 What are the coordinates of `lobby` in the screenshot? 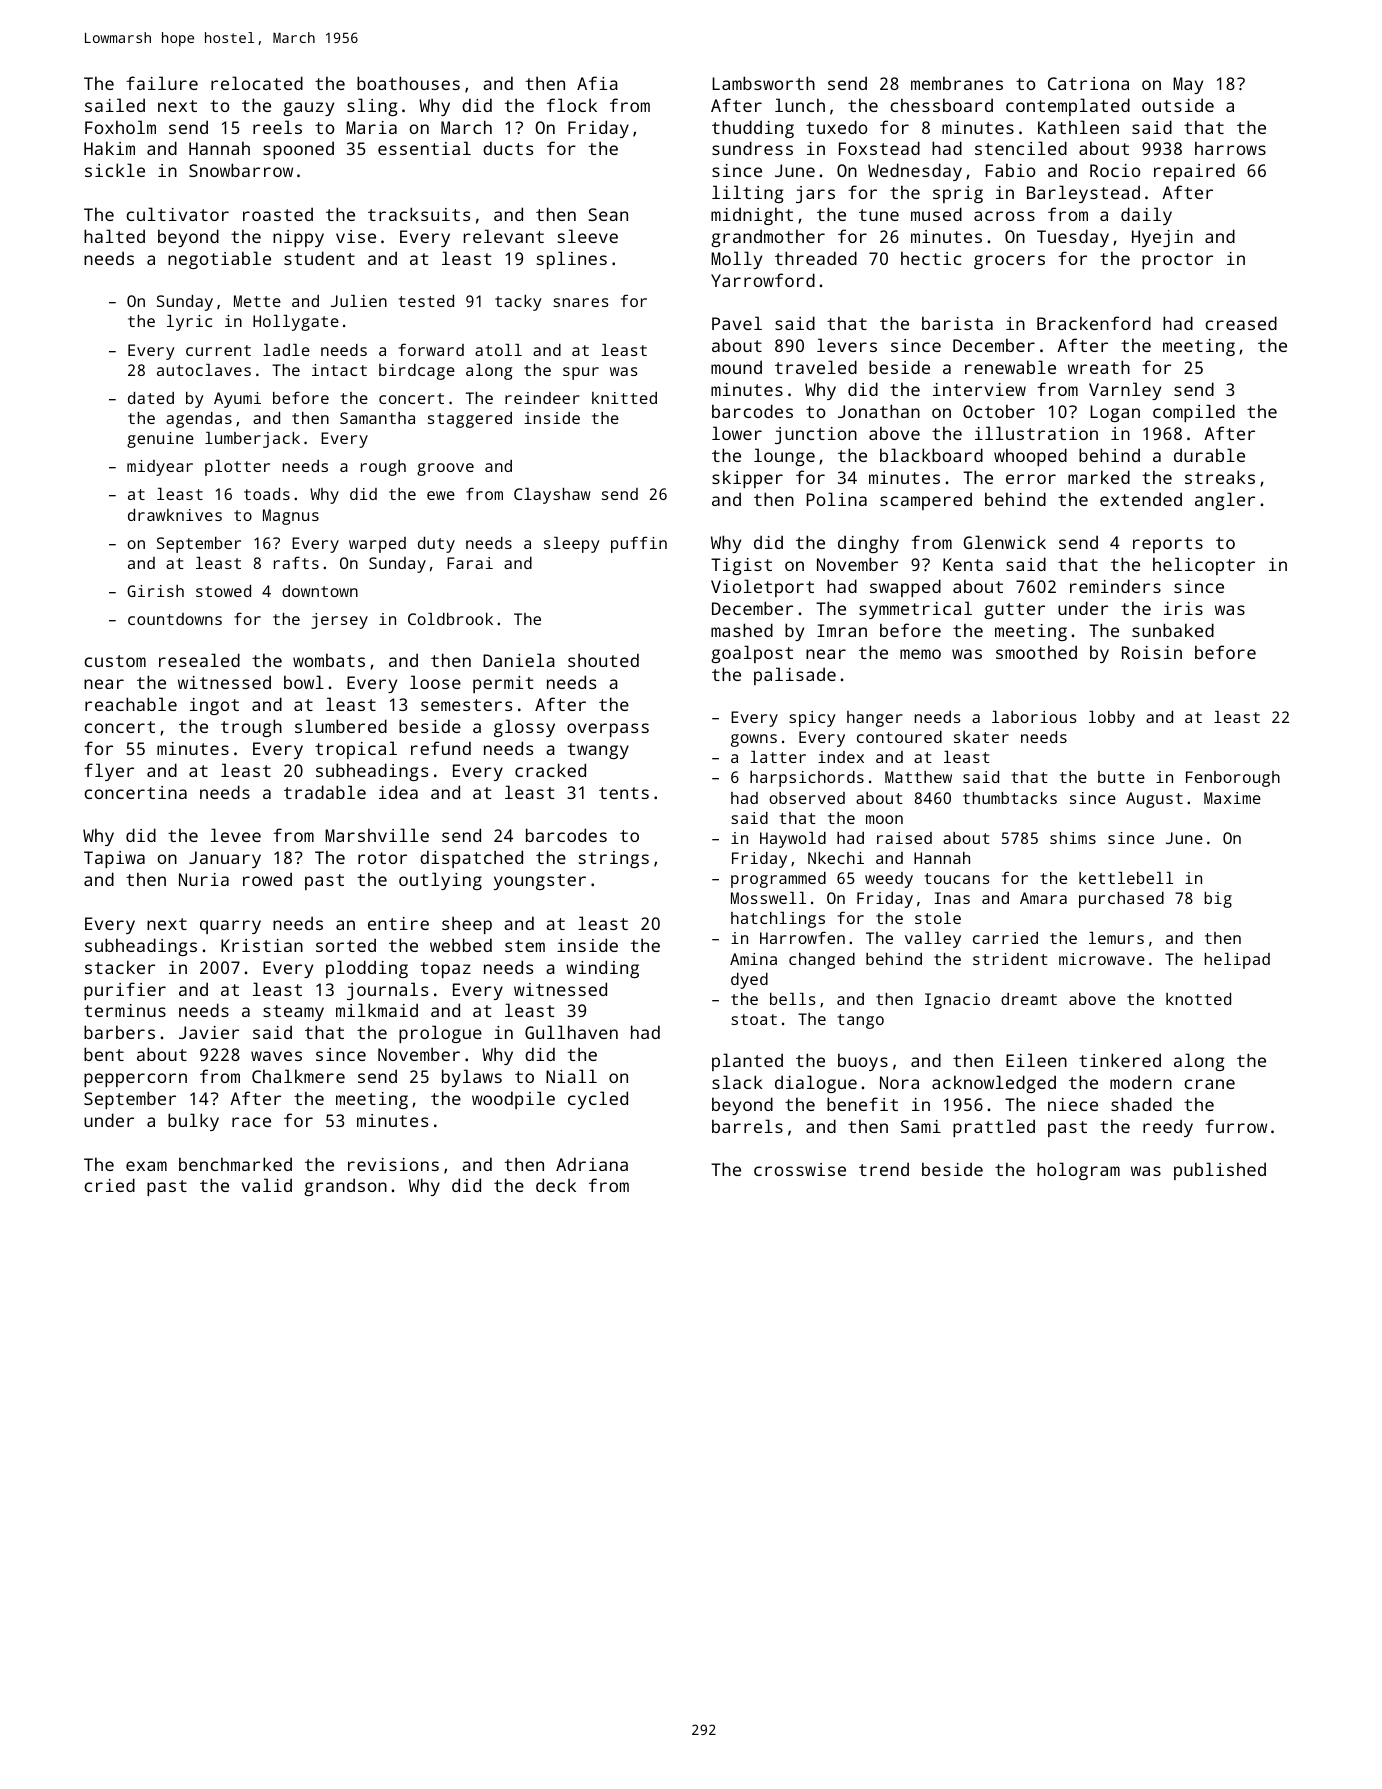 It's located at (1112, 719).
